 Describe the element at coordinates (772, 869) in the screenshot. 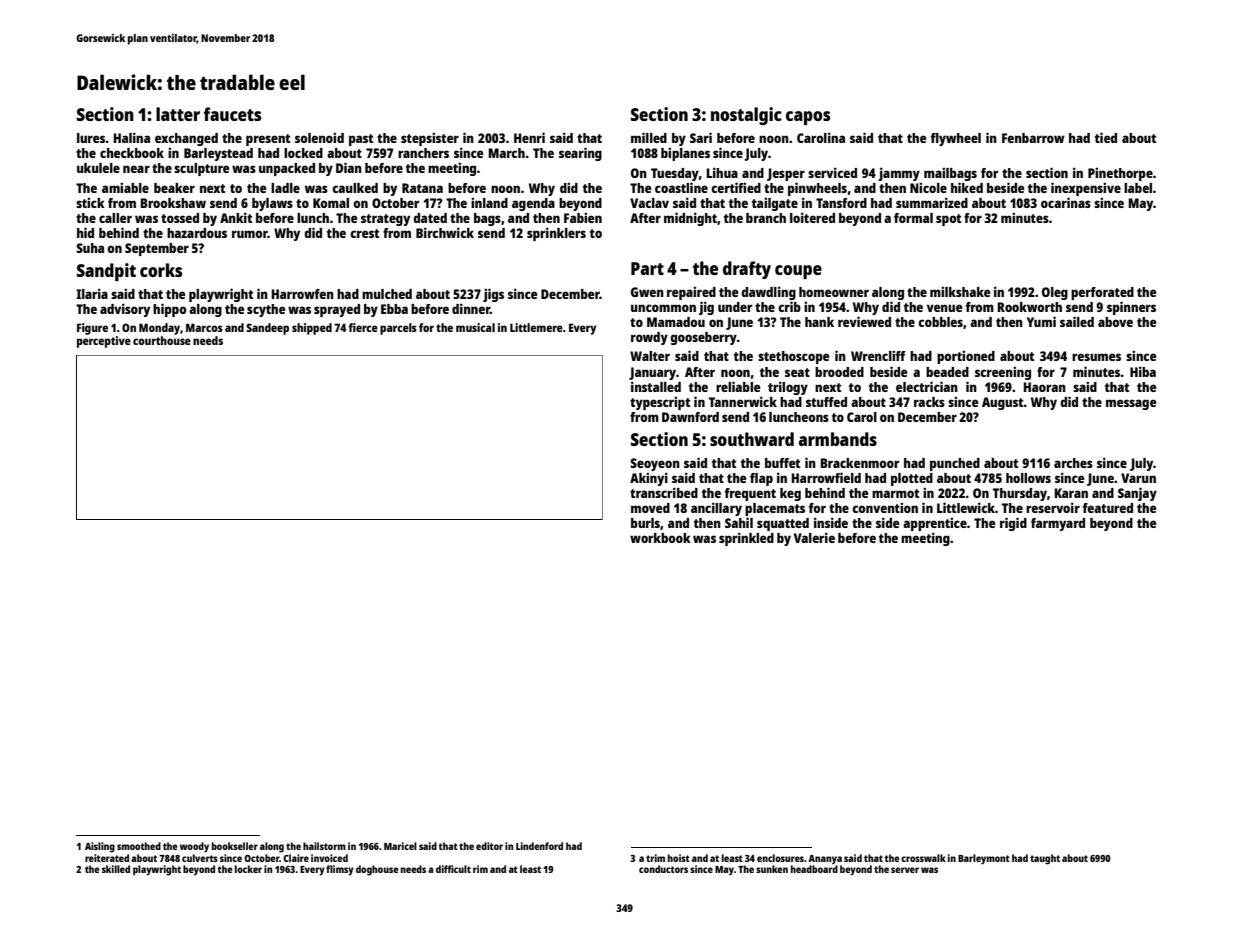

I see `sunken` at that location.
